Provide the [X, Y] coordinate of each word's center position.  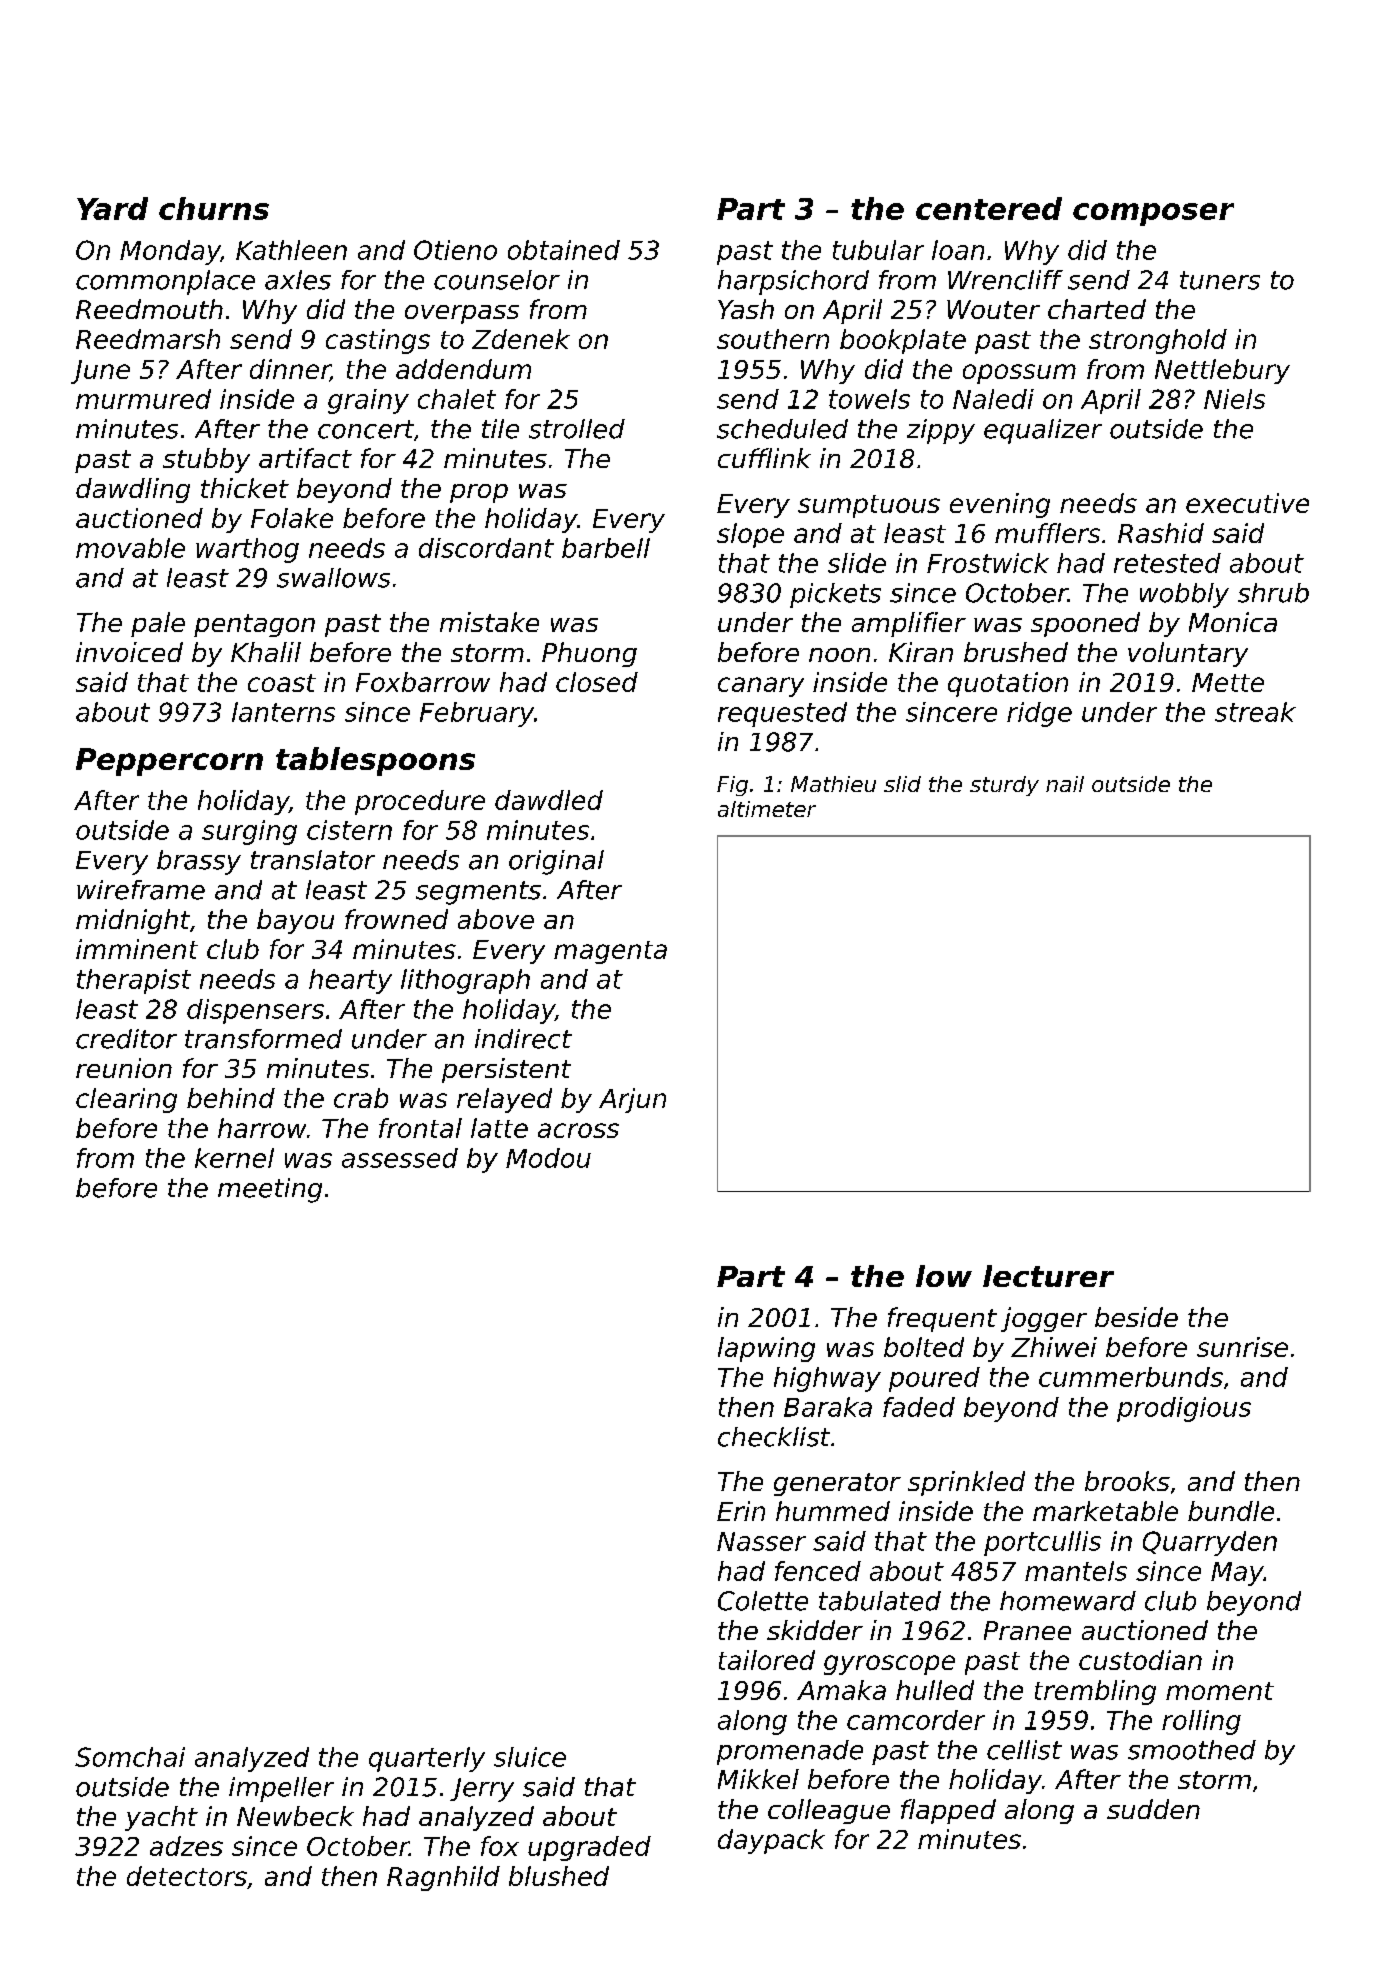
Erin [741, 1511]
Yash [746, 309]
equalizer [1043, 431]
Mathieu [833, 784]
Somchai [130, 1757]
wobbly [1184, 595]
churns [214, 208]
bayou [295, 921]
